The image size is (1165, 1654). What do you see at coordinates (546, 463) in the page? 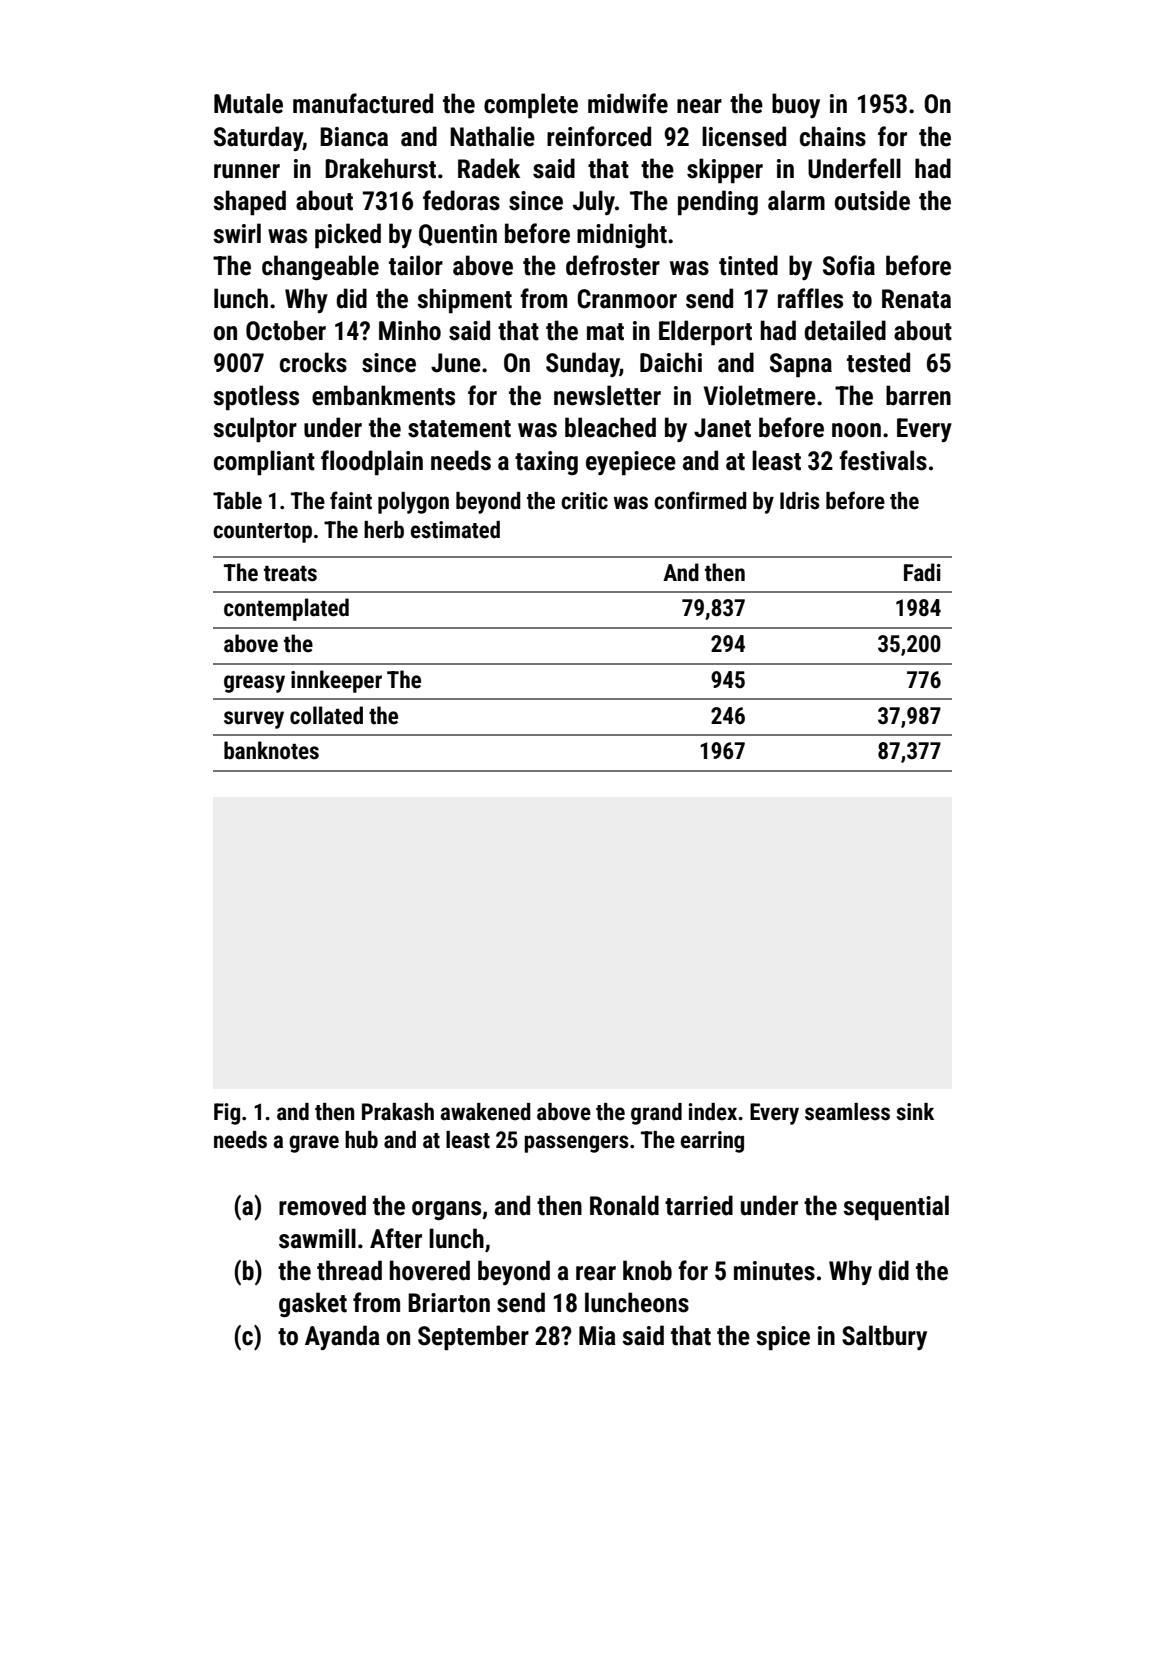
I see `taxing` at bounding box center [546, 463].
